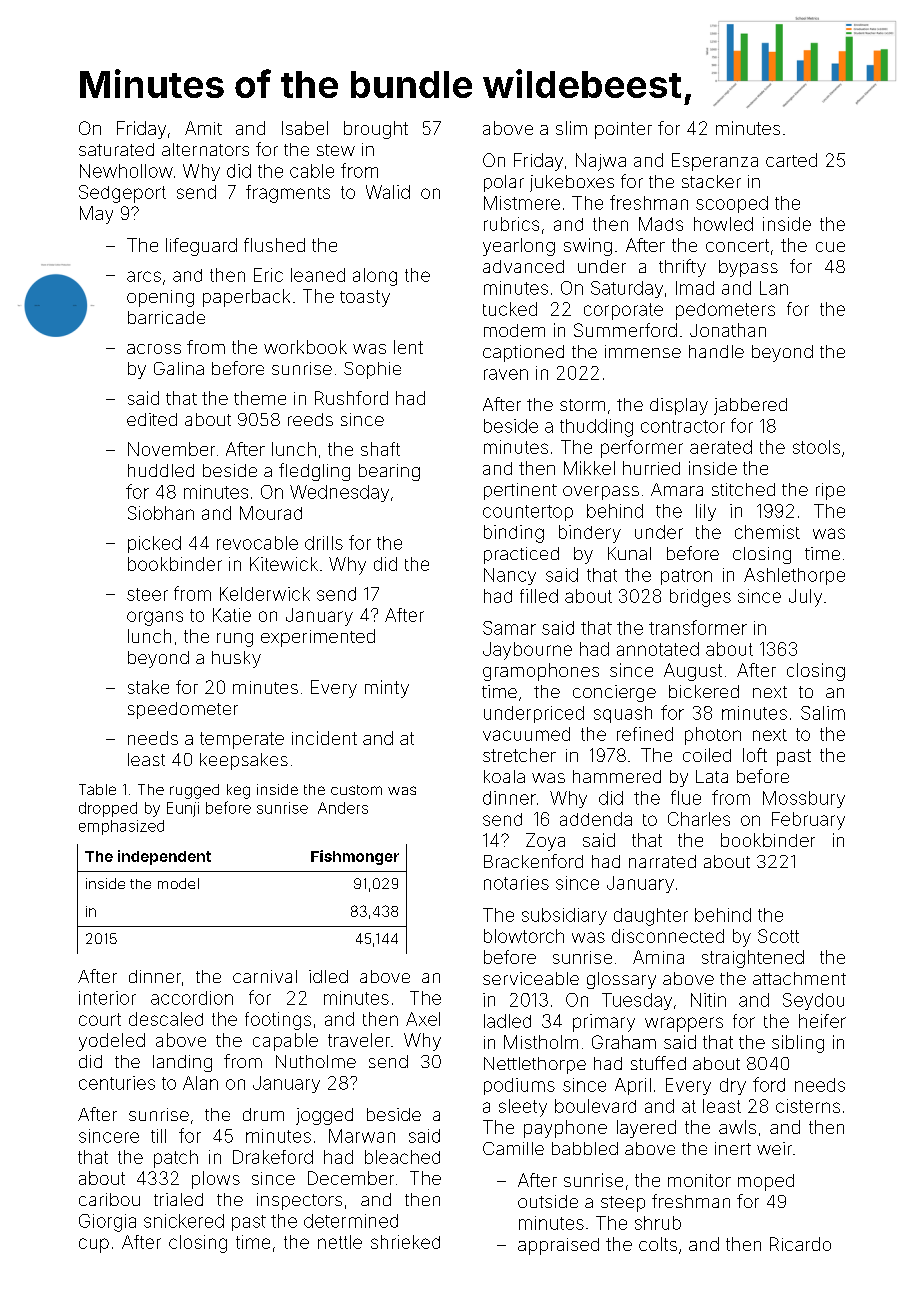 This screenshot has width=924, height=1308. What do you see at coordinates (232, 615) in the screenshot?
I see `Katie` at bounding box center [232, 615].
